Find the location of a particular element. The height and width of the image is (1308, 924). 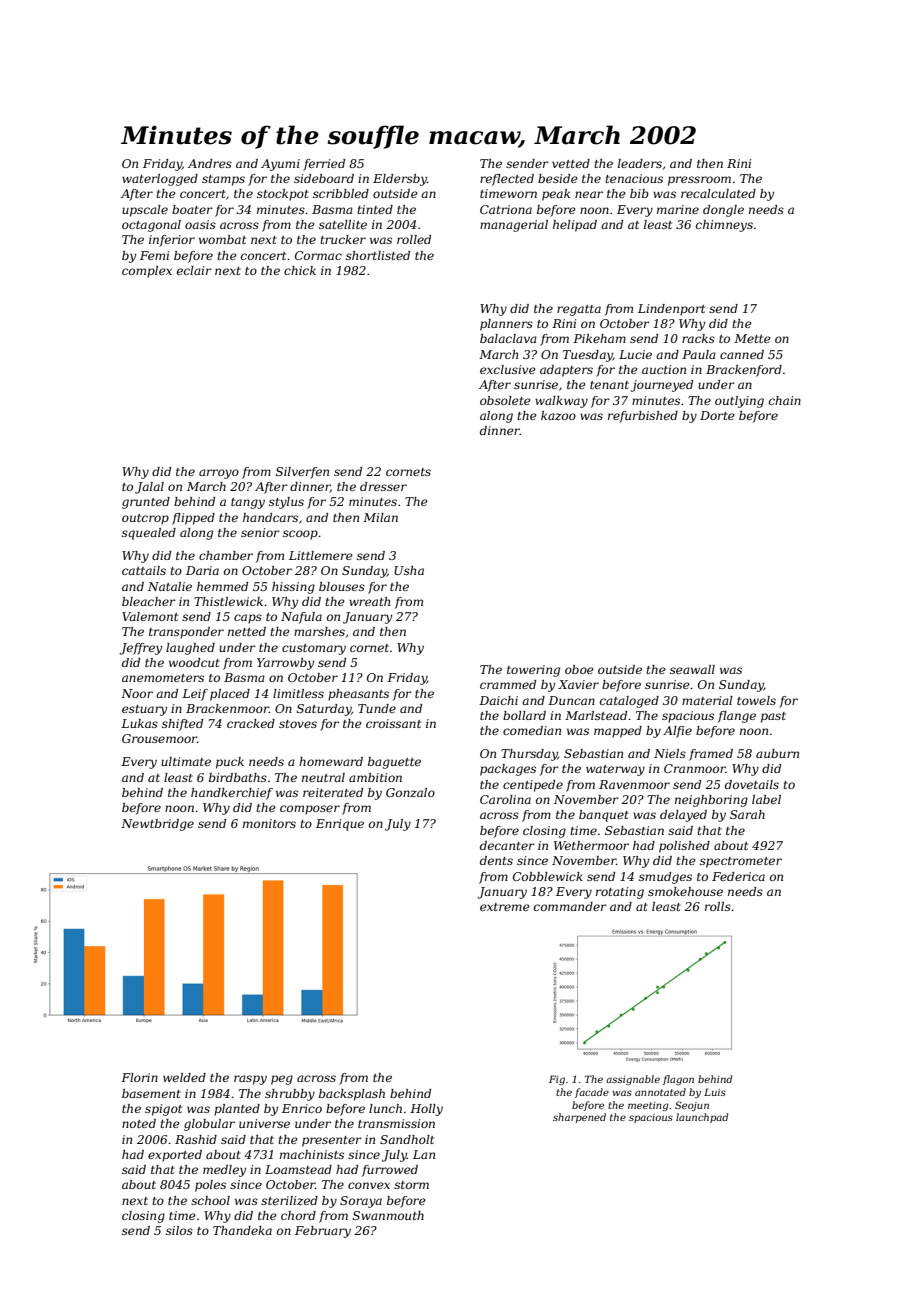

towering is located at coordinates (533, 671).
